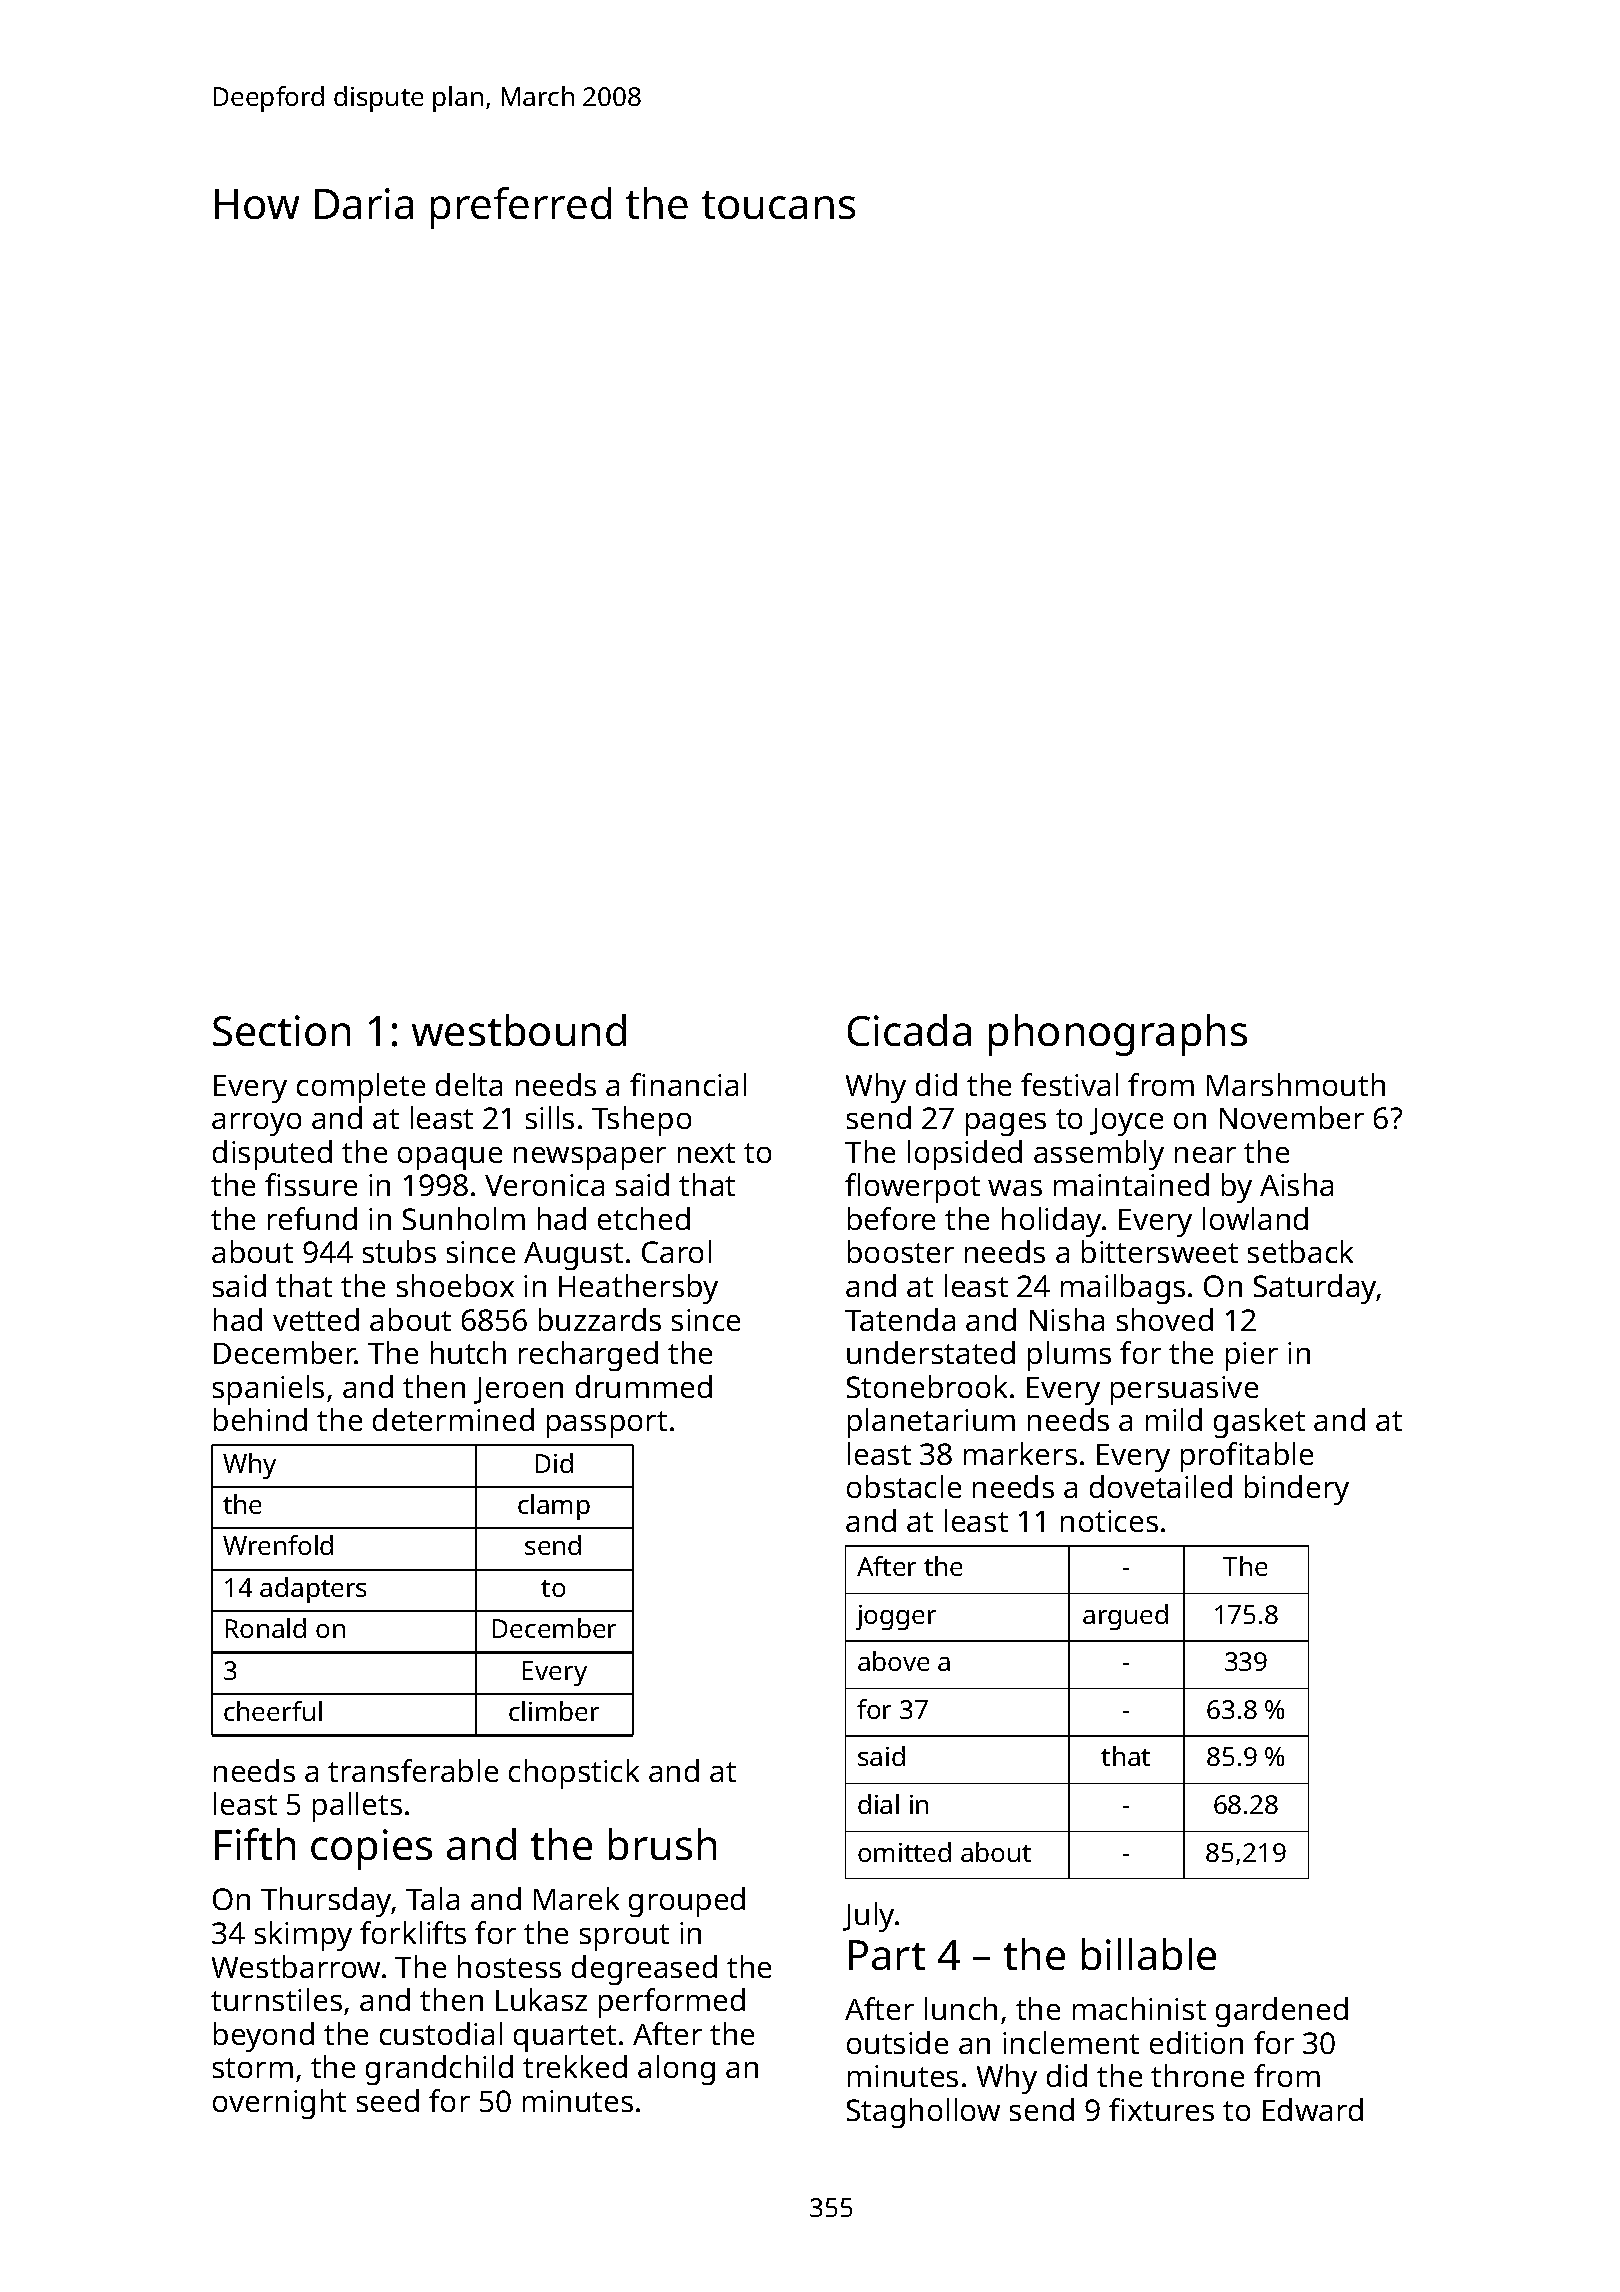 This screenshot has width=1620, height=2292. Describe the element at coordinates (1292, 1117) in the screenshot. I see `November` at that location.
